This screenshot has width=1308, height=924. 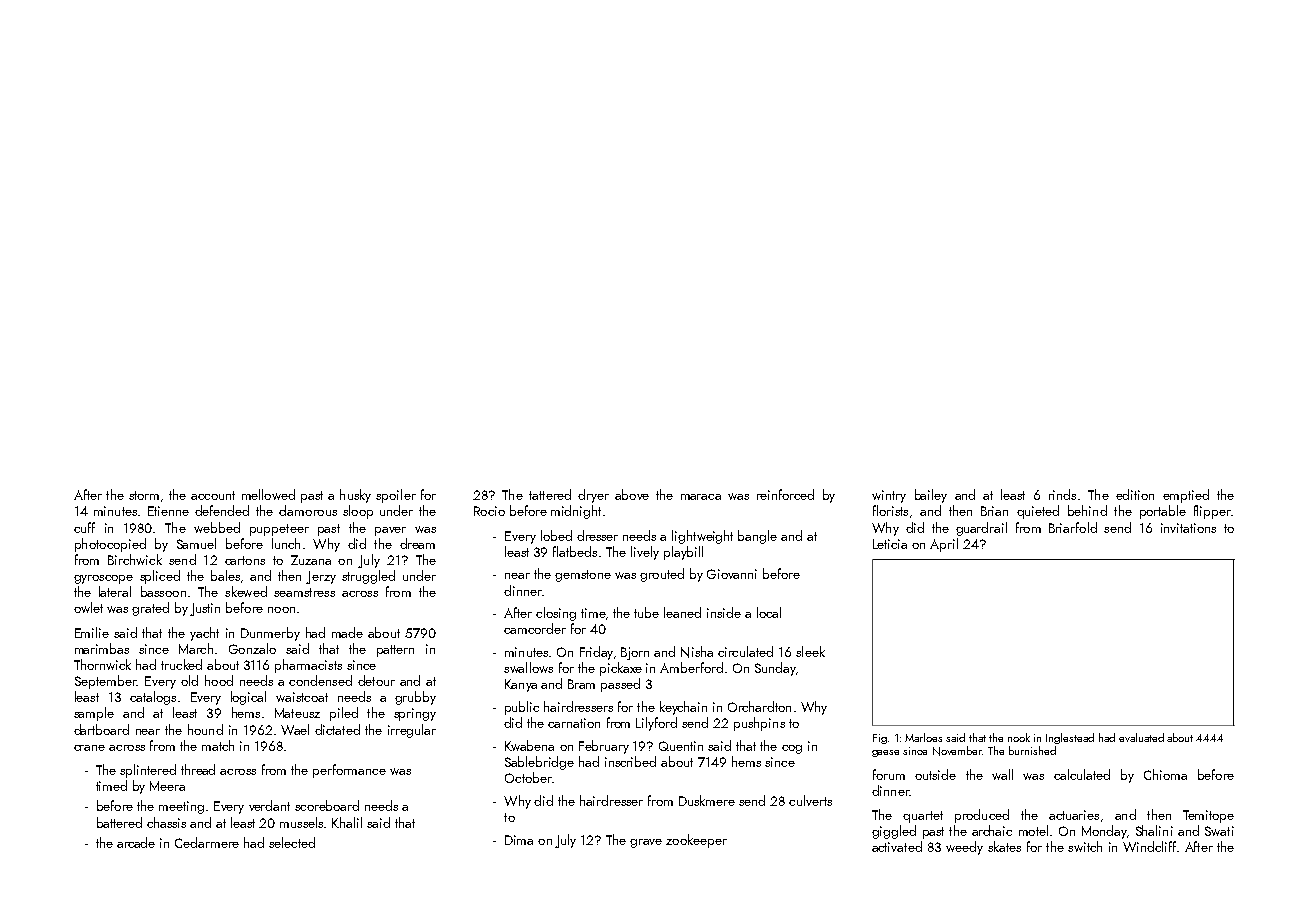 What do you see at coordinates (522, 708) in the screenshot?
I see `public` at bounding box center [522, 708].
